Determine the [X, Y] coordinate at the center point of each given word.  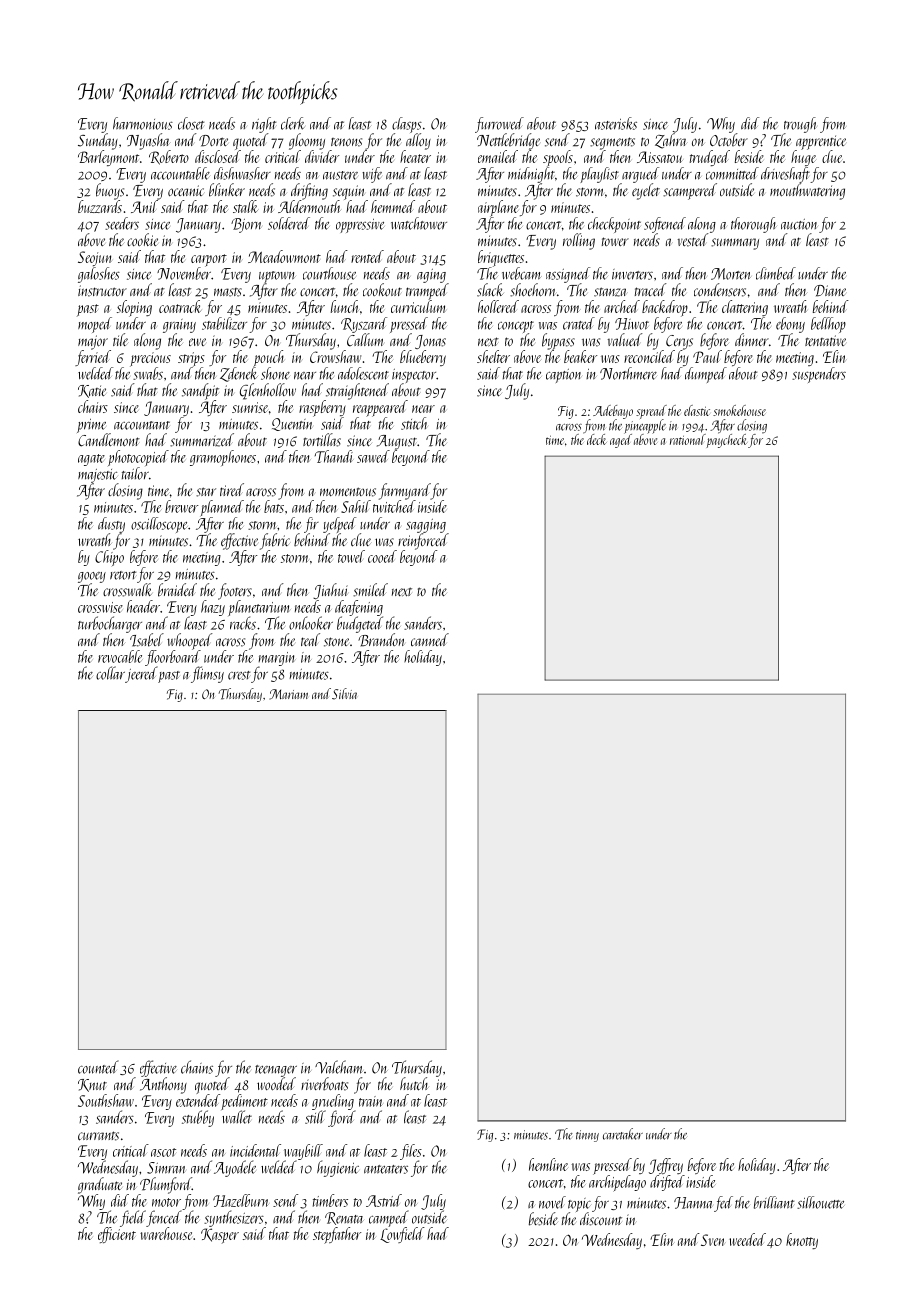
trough [800, 125]
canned [430, 639]
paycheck [727, 440]
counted [98, 1067]
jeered [141, 674]
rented [367, 256]
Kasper [220, 1236]
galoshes [99, 275]
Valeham [339, 1067]
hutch [414, 1084]
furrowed [499, 125]
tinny [587, 1136]
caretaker [623, 1134]
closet [191, 123]
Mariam [288, 694]
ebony [790, 325]
